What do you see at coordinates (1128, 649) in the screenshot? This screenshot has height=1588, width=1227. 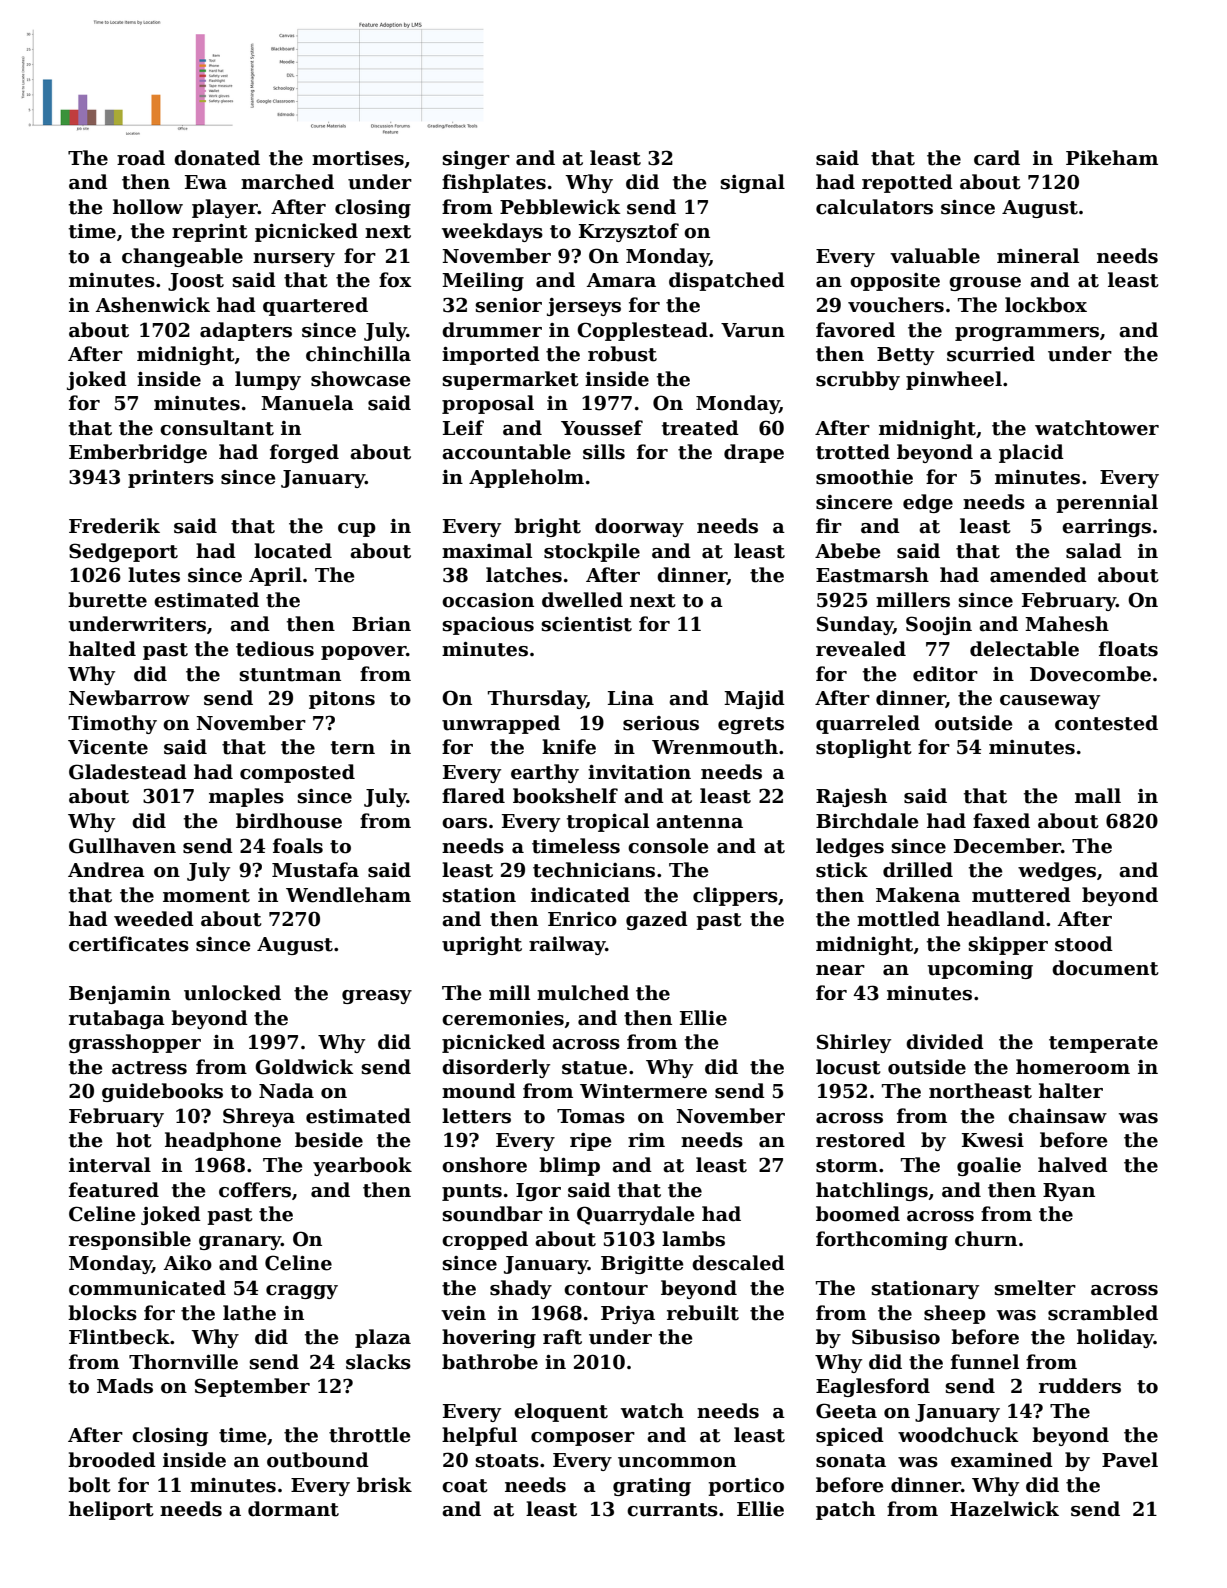 I see `floats` at bounding box center [1128, 649].
